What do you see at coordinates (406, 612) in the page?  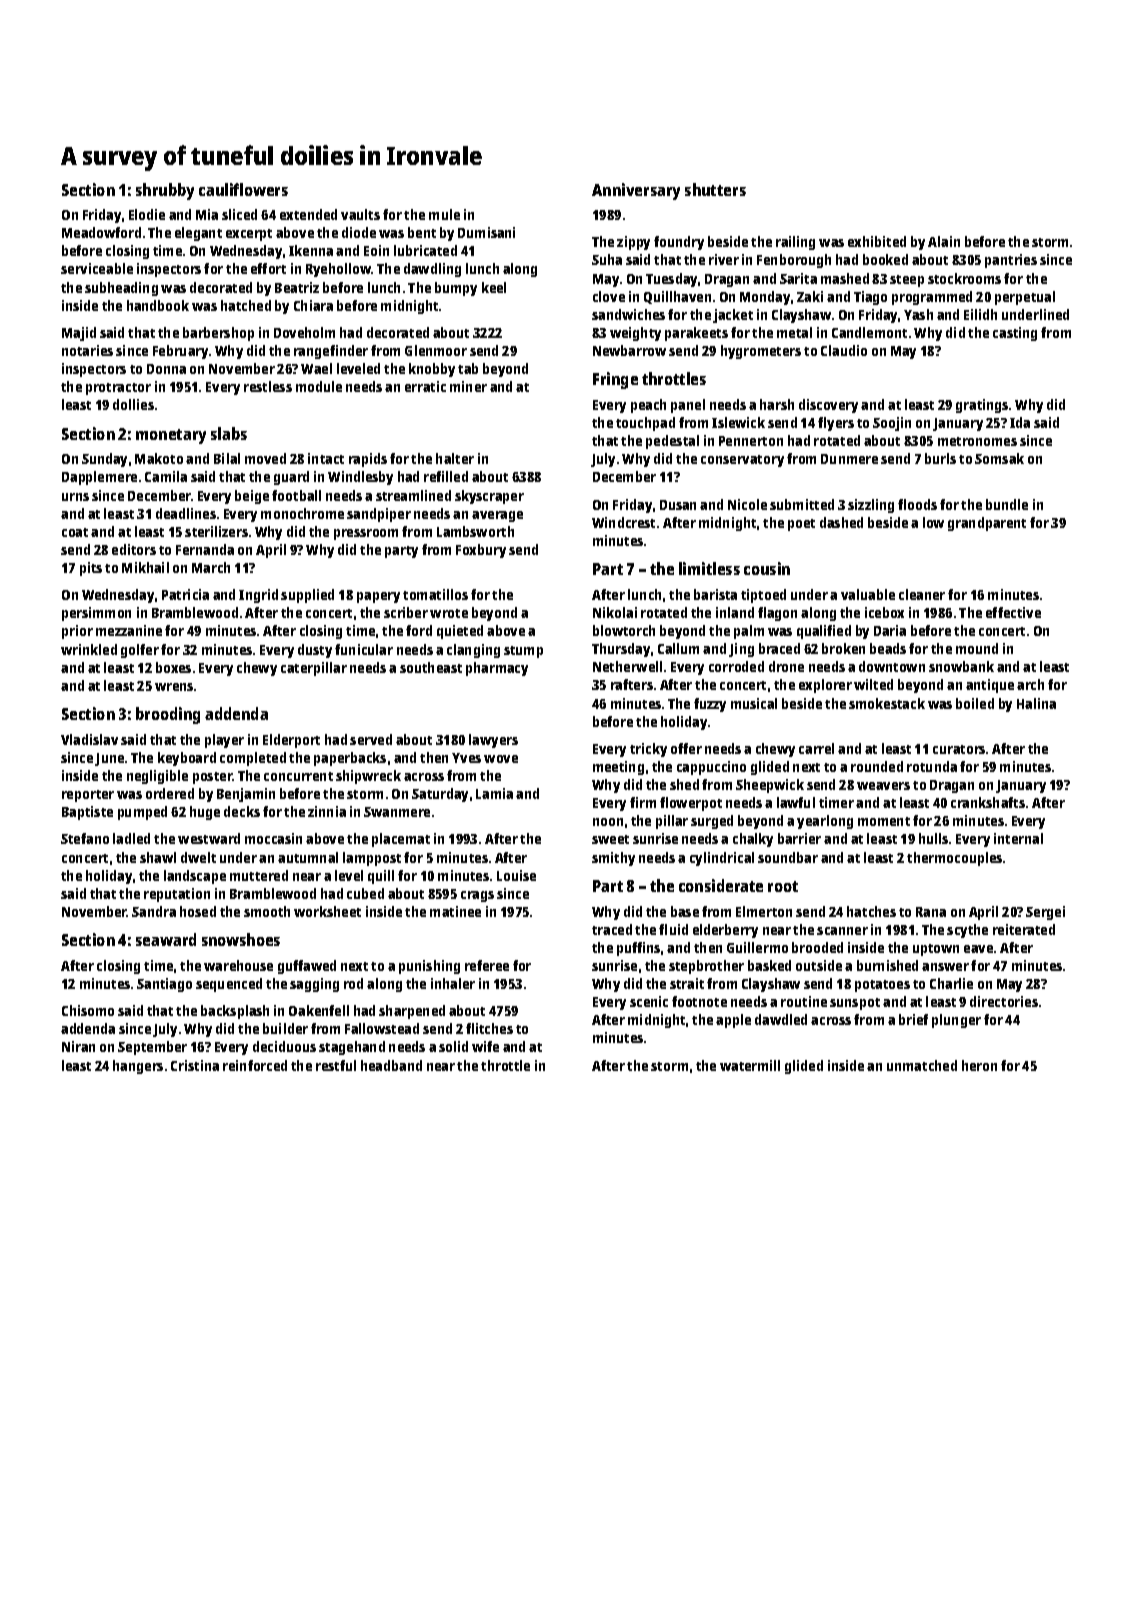 I see `scriber` at bounding box center [406, 612].
